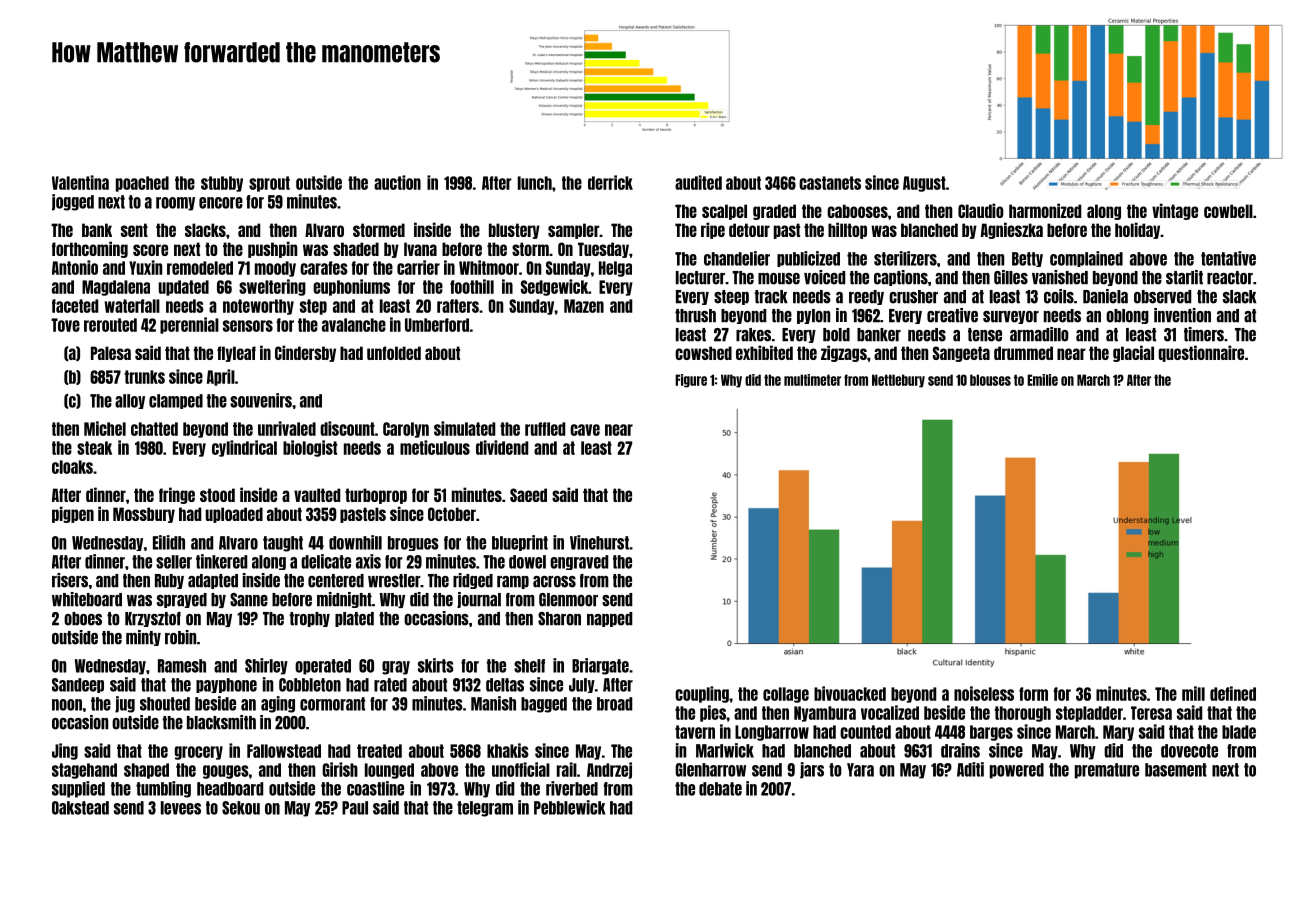 The width and height of the screenshot is (1308, 924). I want to click on Marlwick, so click(725, 750).
